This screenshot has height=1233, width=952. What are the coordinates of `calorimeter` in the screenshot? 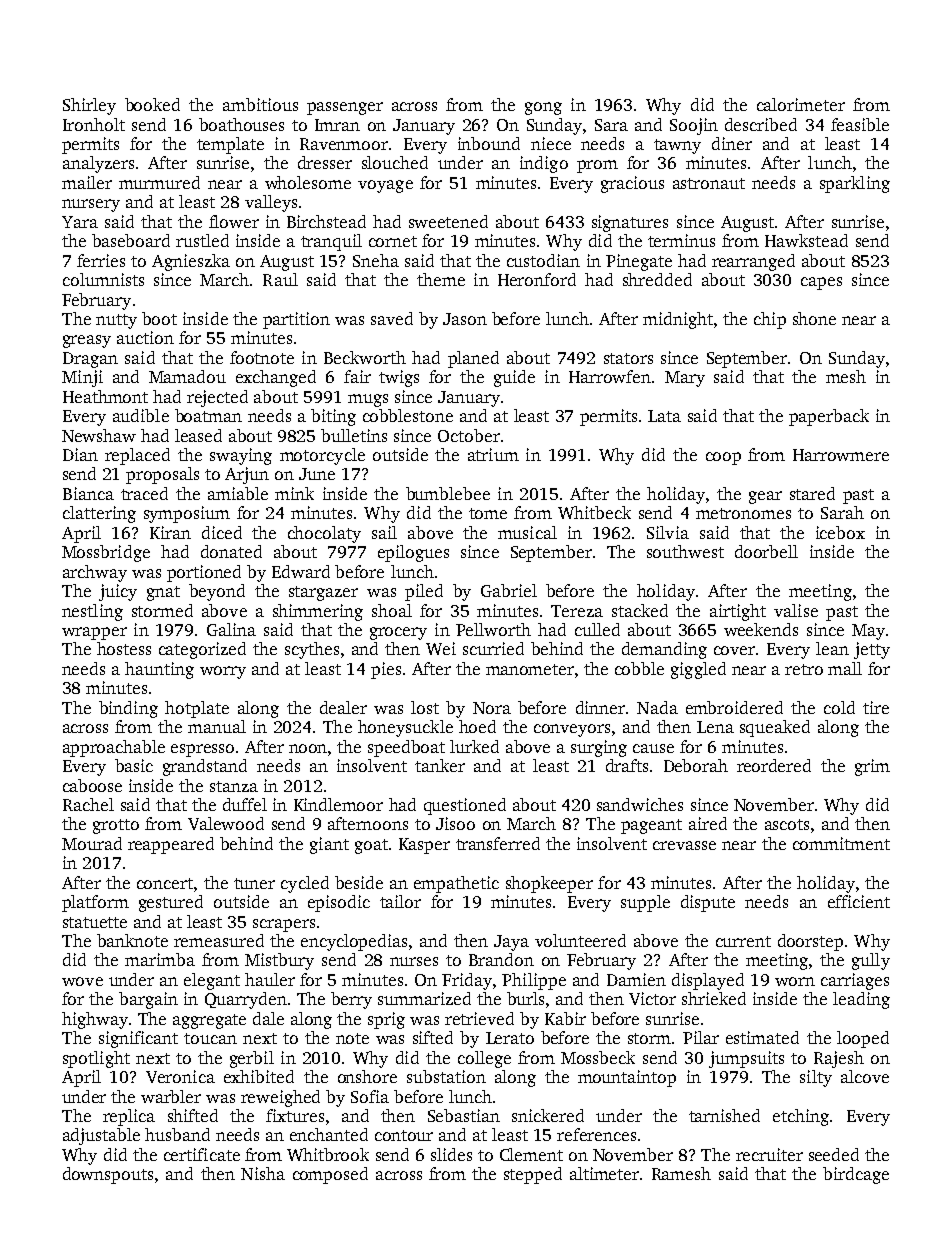 It's located at (801, 104).
